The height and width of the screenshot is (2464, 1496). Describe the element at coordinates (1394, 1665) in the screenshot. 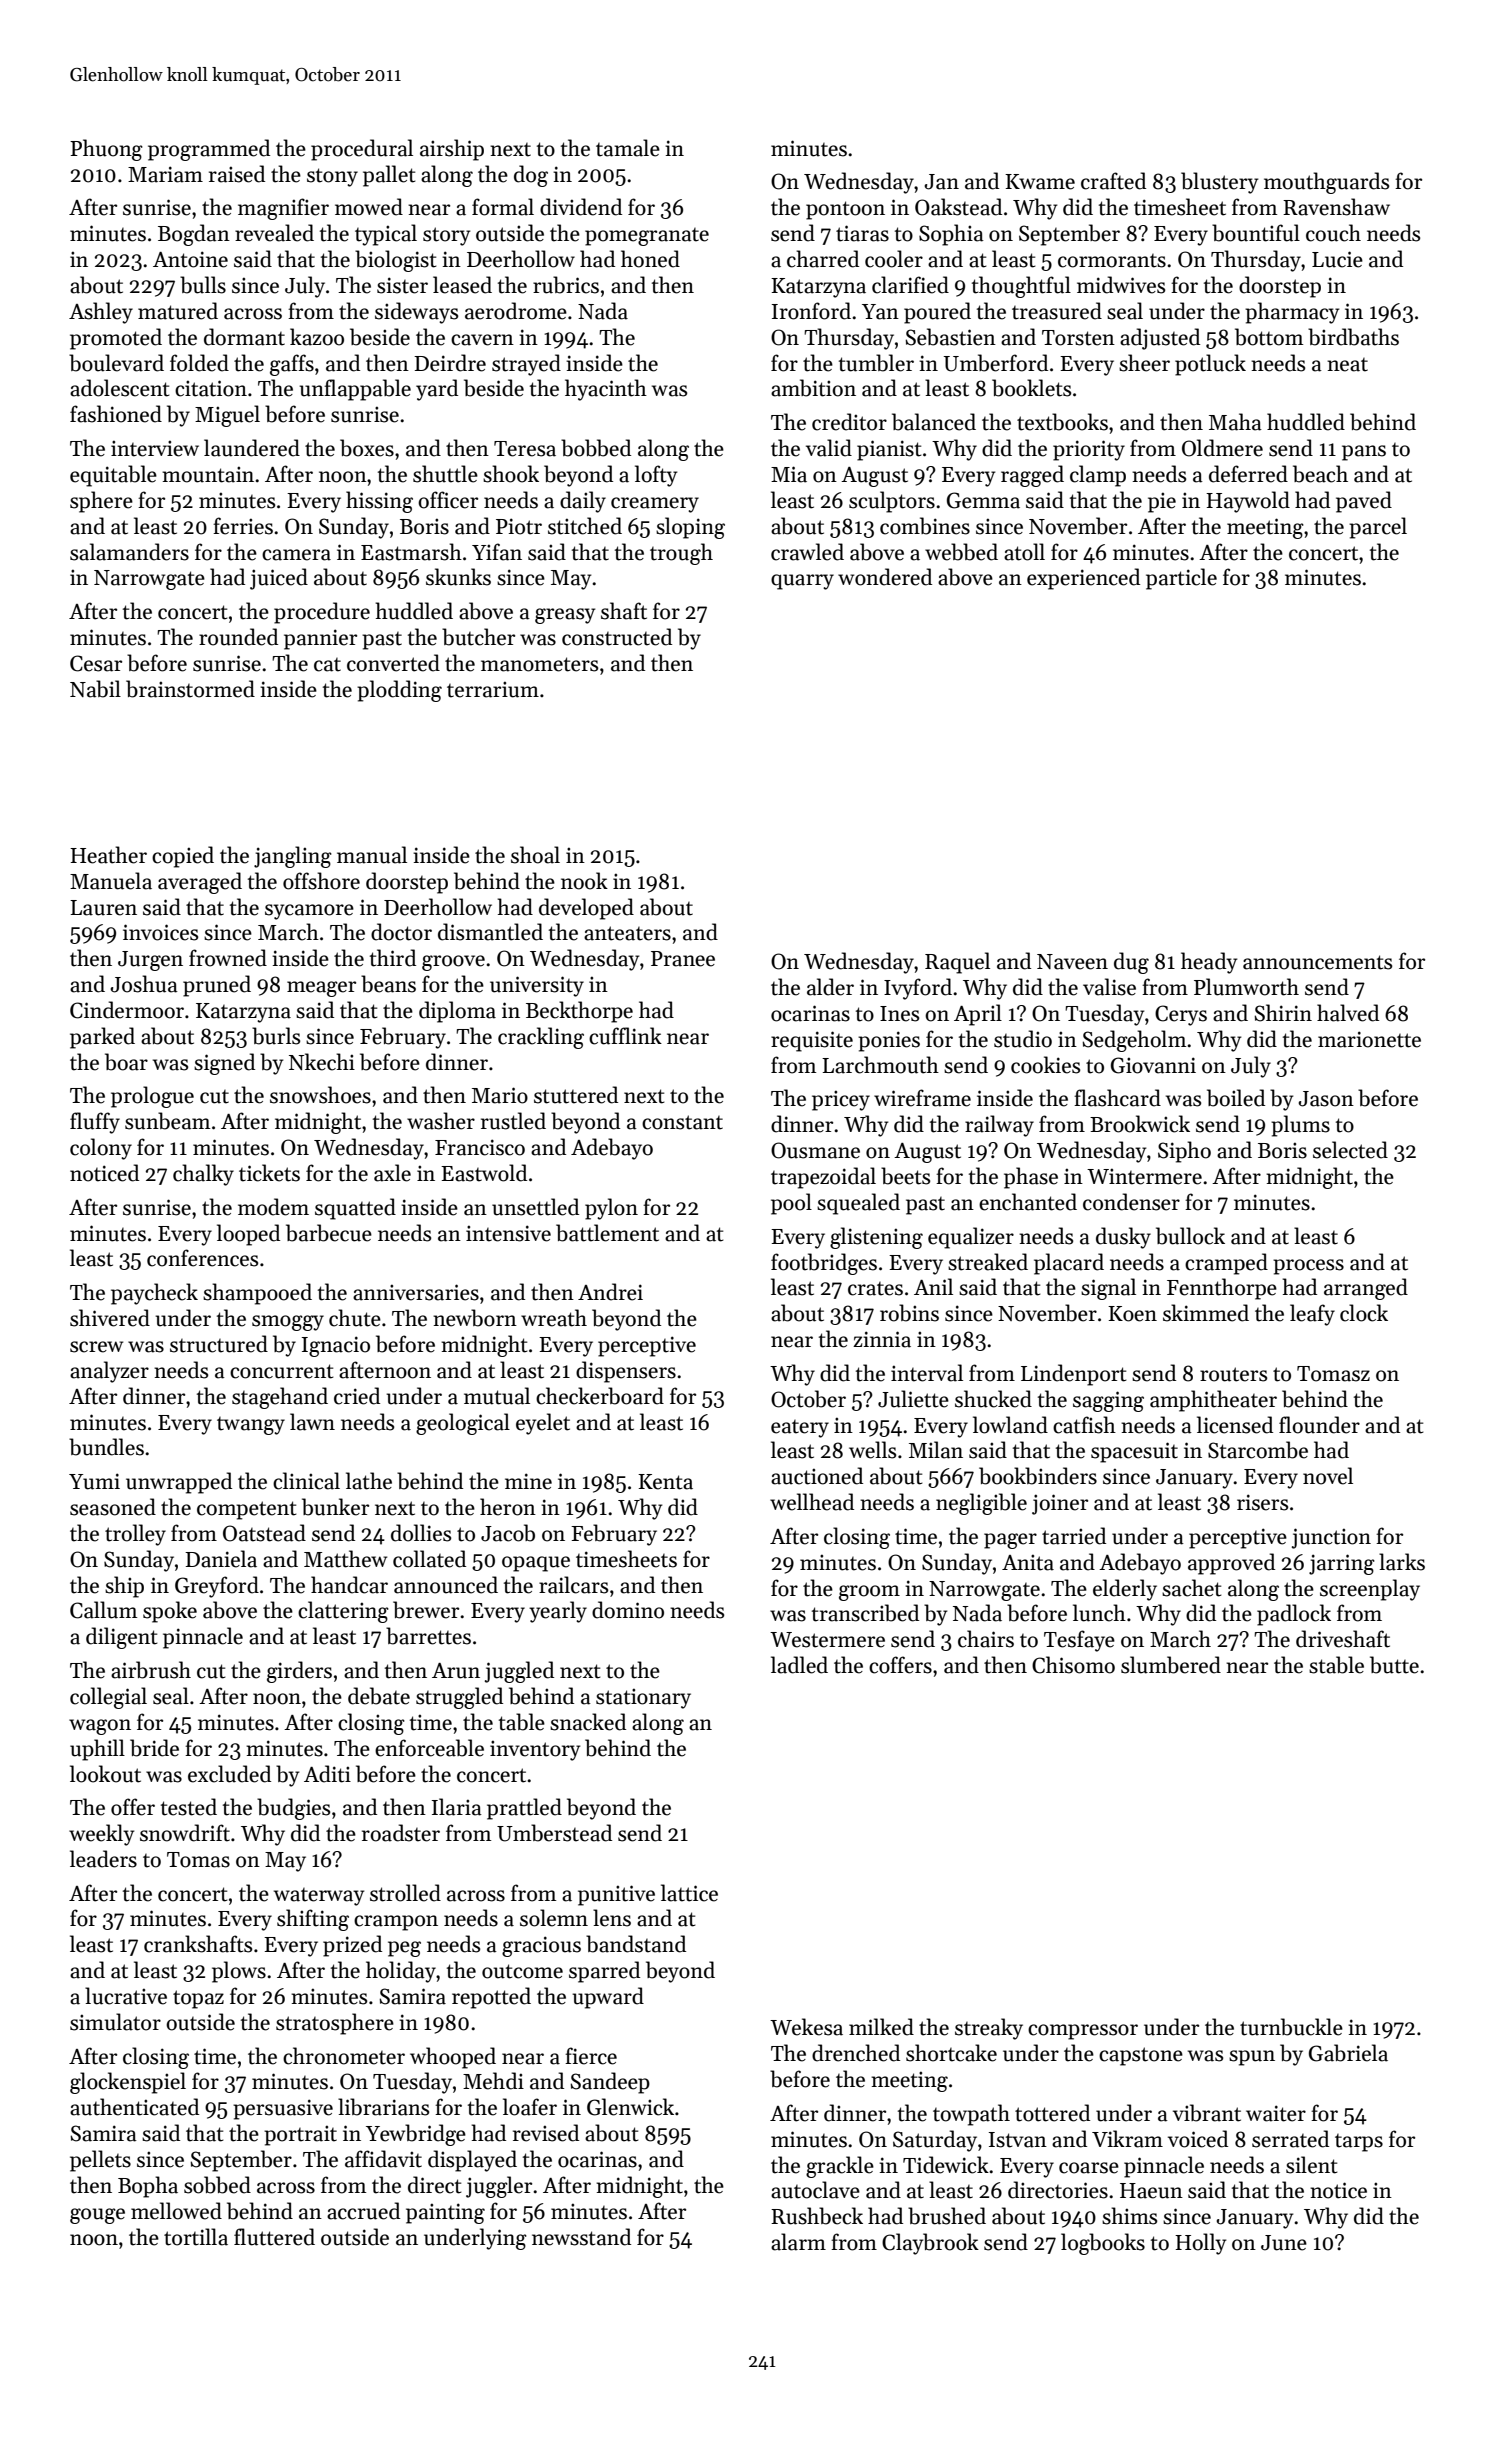

I see `butte` at that location.
